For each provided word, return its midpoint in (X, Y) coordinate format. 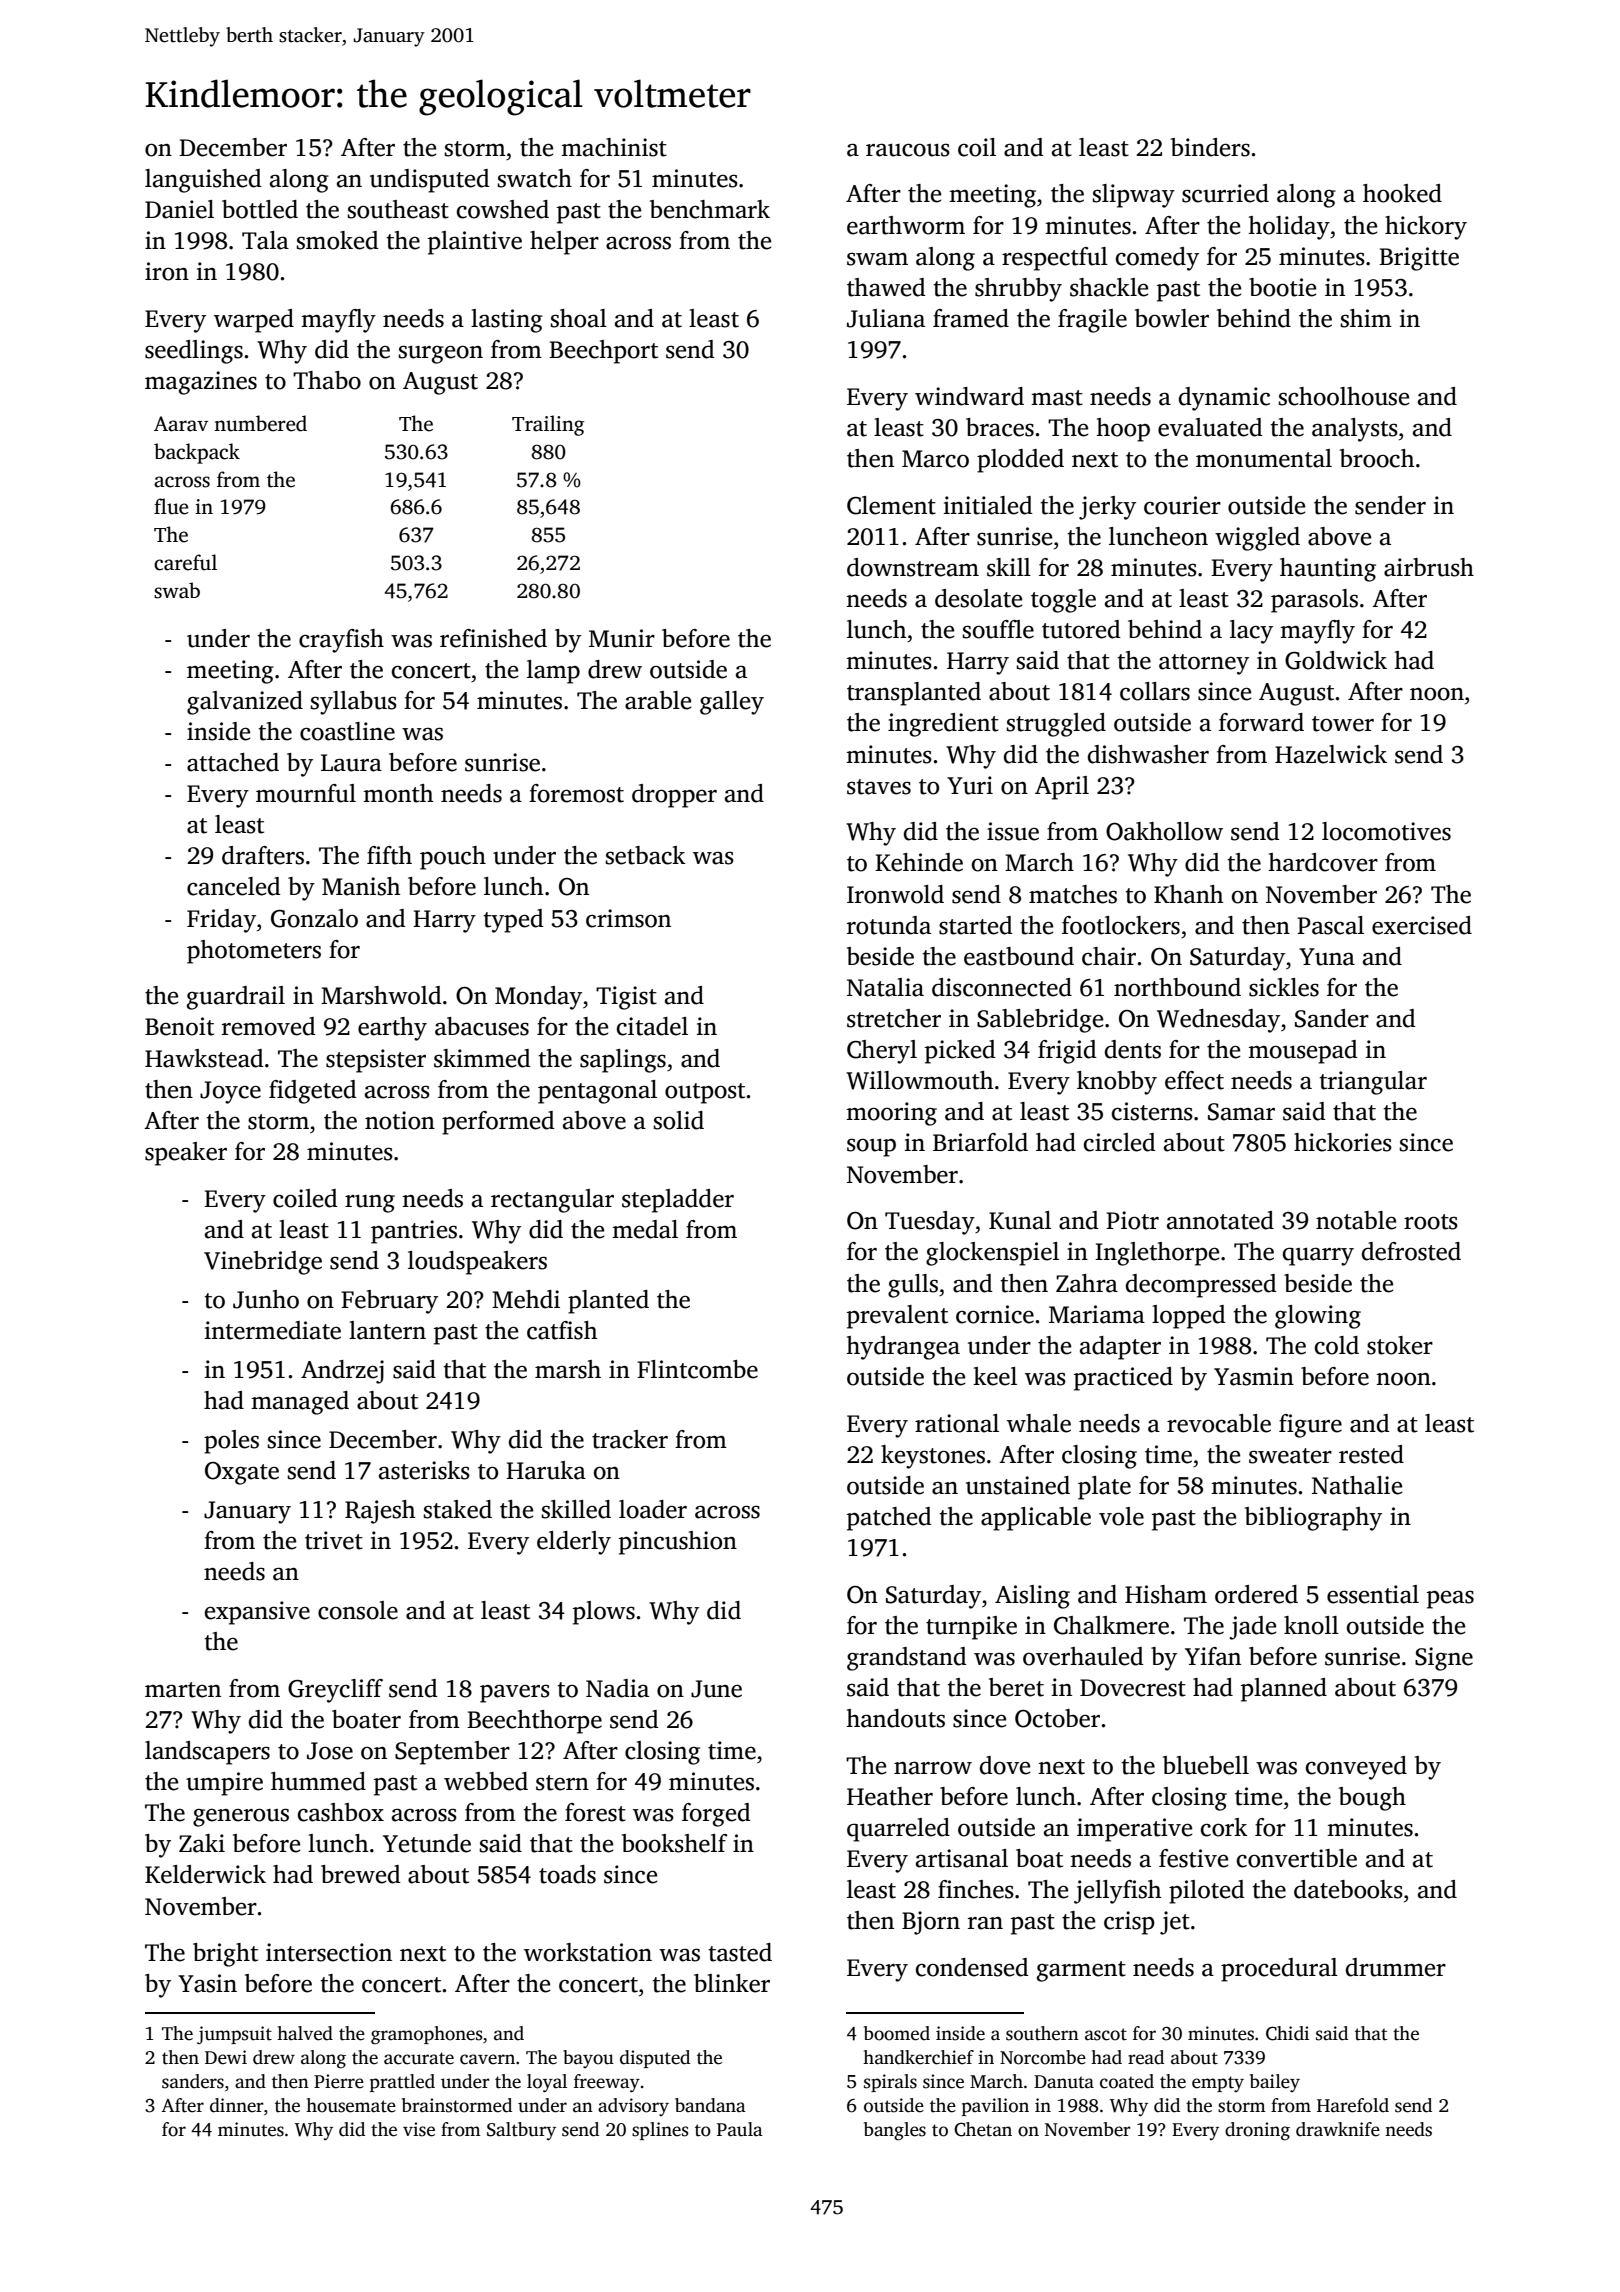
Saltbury (521, 2131)
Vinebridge (263, 1263)
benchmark (710, 209)
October (1057, 1718)
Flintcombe (697, 1369)
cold (1337, 1345)
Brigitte (1419, 259)
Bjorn (931, 1923)
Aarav (181, 424)
